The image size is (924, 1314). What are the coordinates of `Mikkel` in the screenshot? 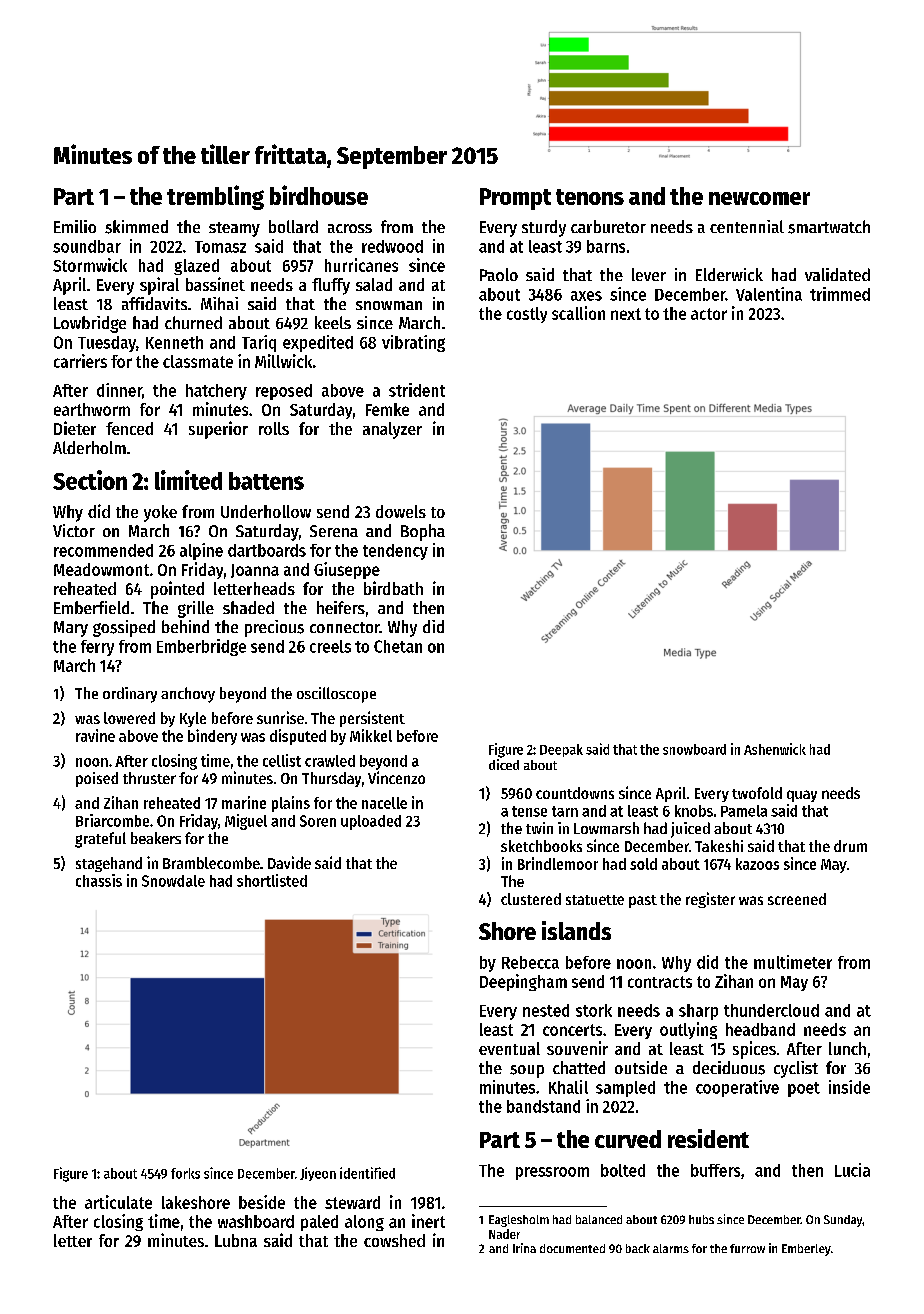 It's located at (371, 735).
